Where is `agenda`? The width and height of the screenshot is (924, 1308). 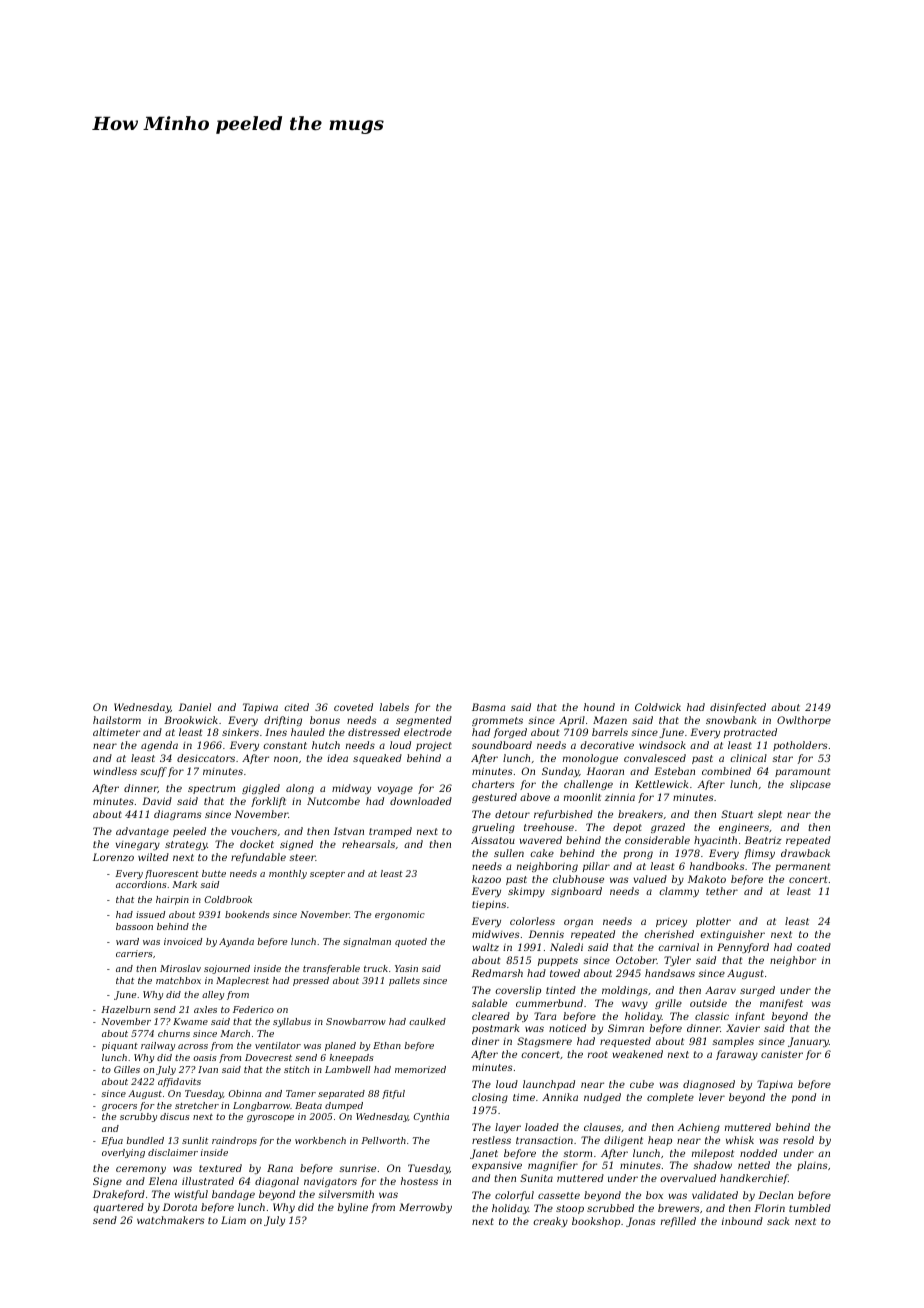 agenda is located at coordinates (159, 746).
